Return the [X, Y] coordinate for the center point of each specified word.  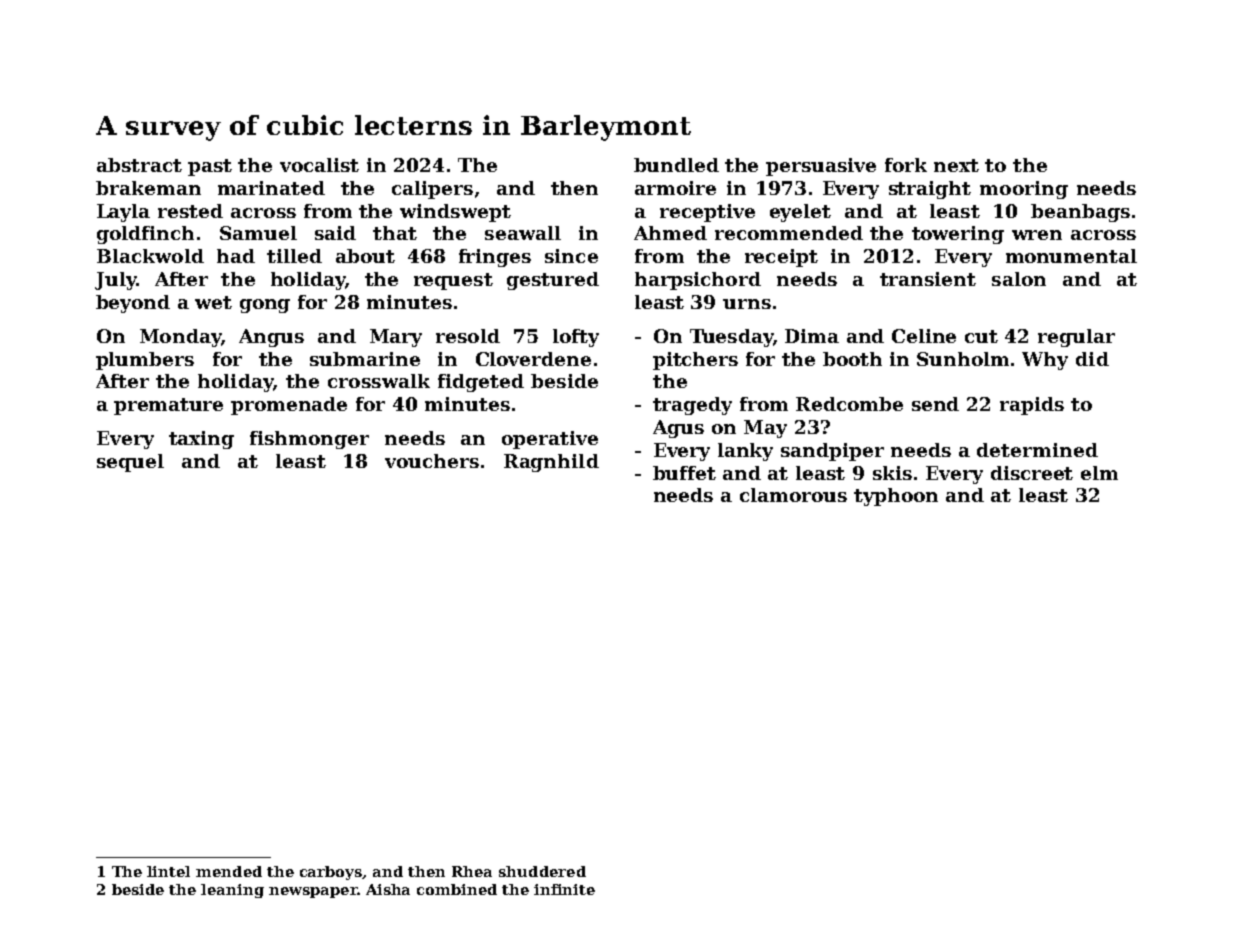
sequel [130, 463]
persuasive [821, 167]
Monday [180, 338]
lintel [168, 871]
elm [1099, 473]
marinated [271, 188]
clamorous [793, 495]
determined [1037, 450]
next [956, 165]
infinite [564, 889]
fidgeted [481, 383]
